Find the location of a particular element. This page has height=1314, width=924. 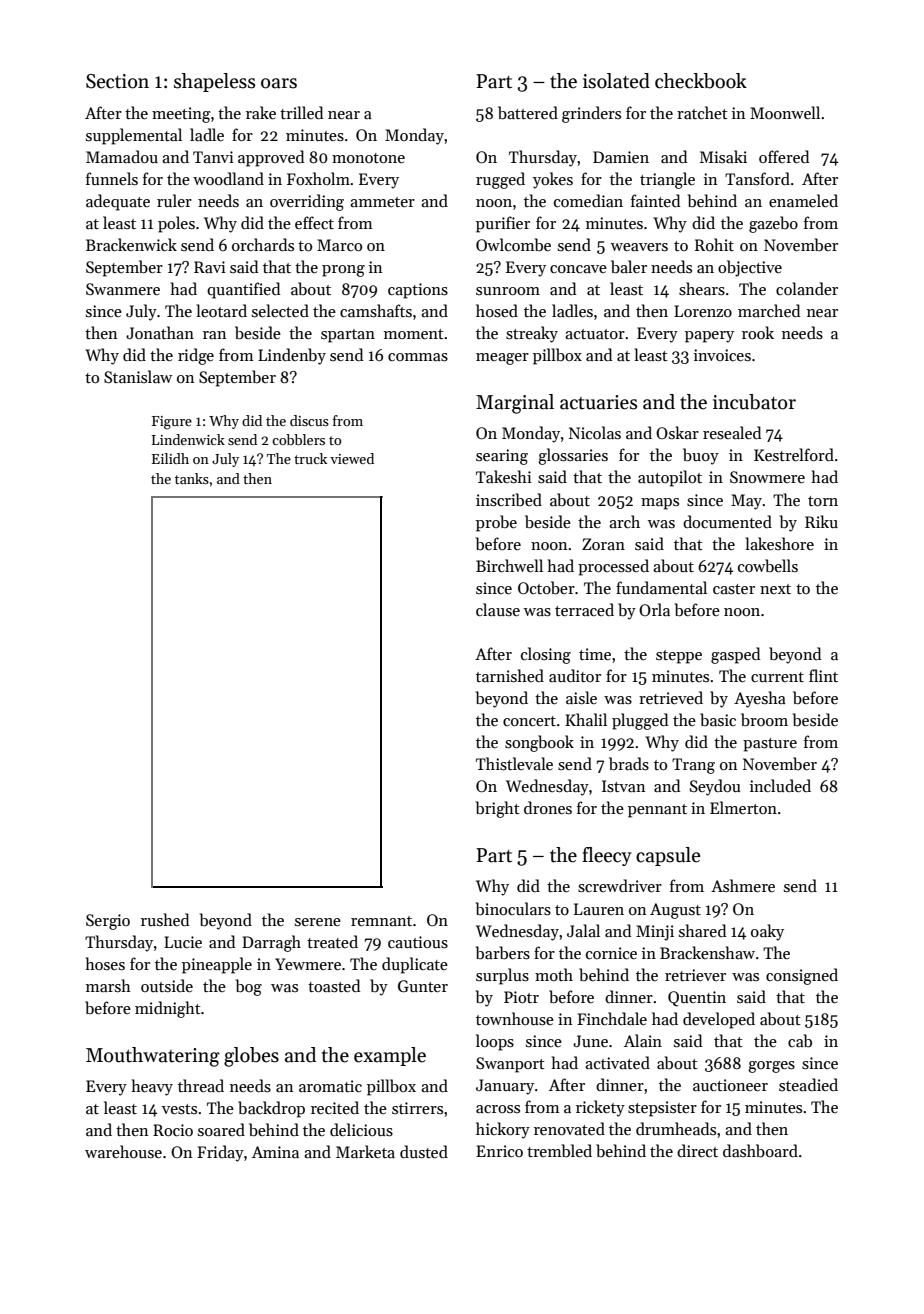

serene is located at coordinates (318, 922).
